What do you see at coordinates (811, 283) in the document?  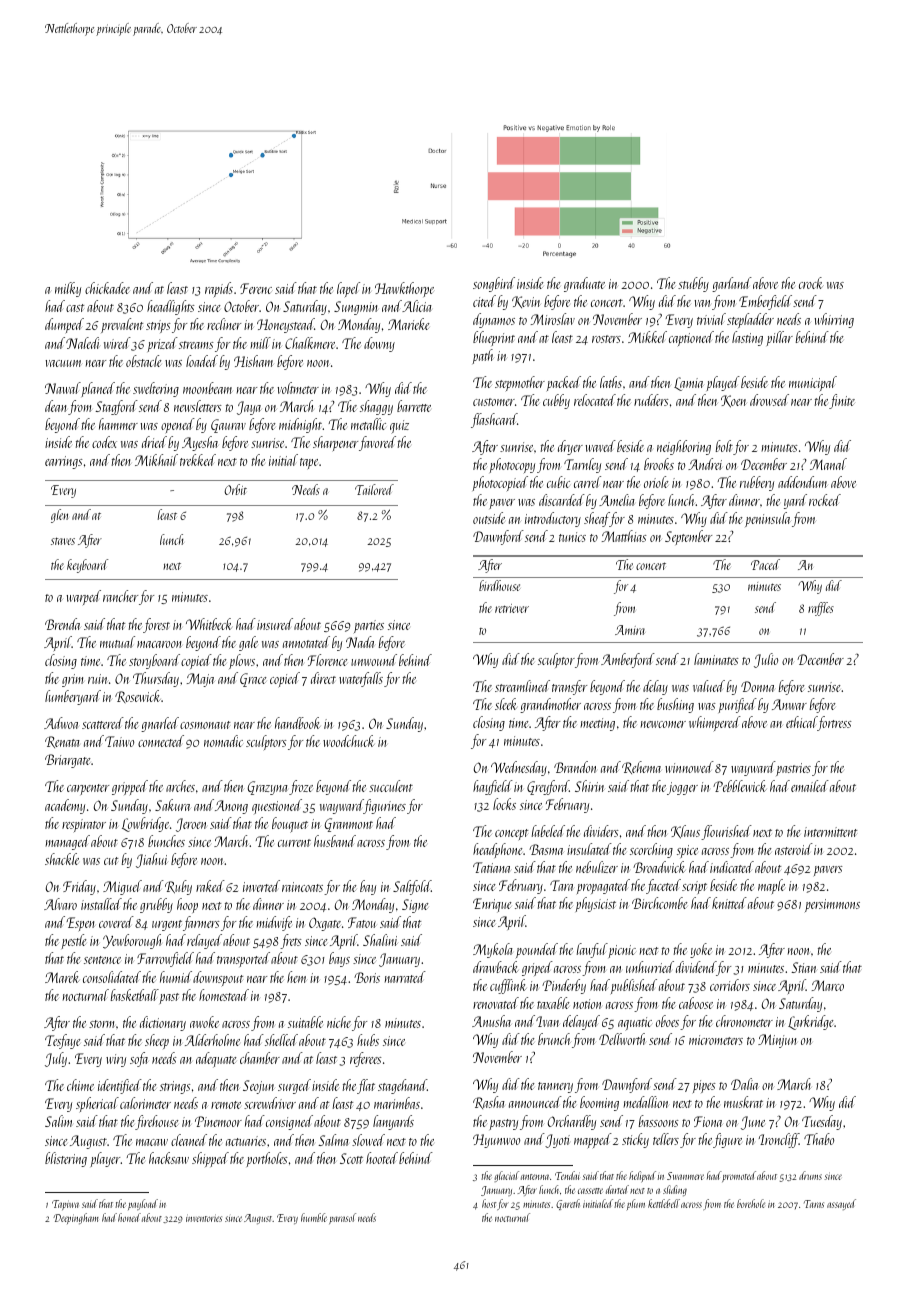 I see `crock` at bounding box center [811, 283].
